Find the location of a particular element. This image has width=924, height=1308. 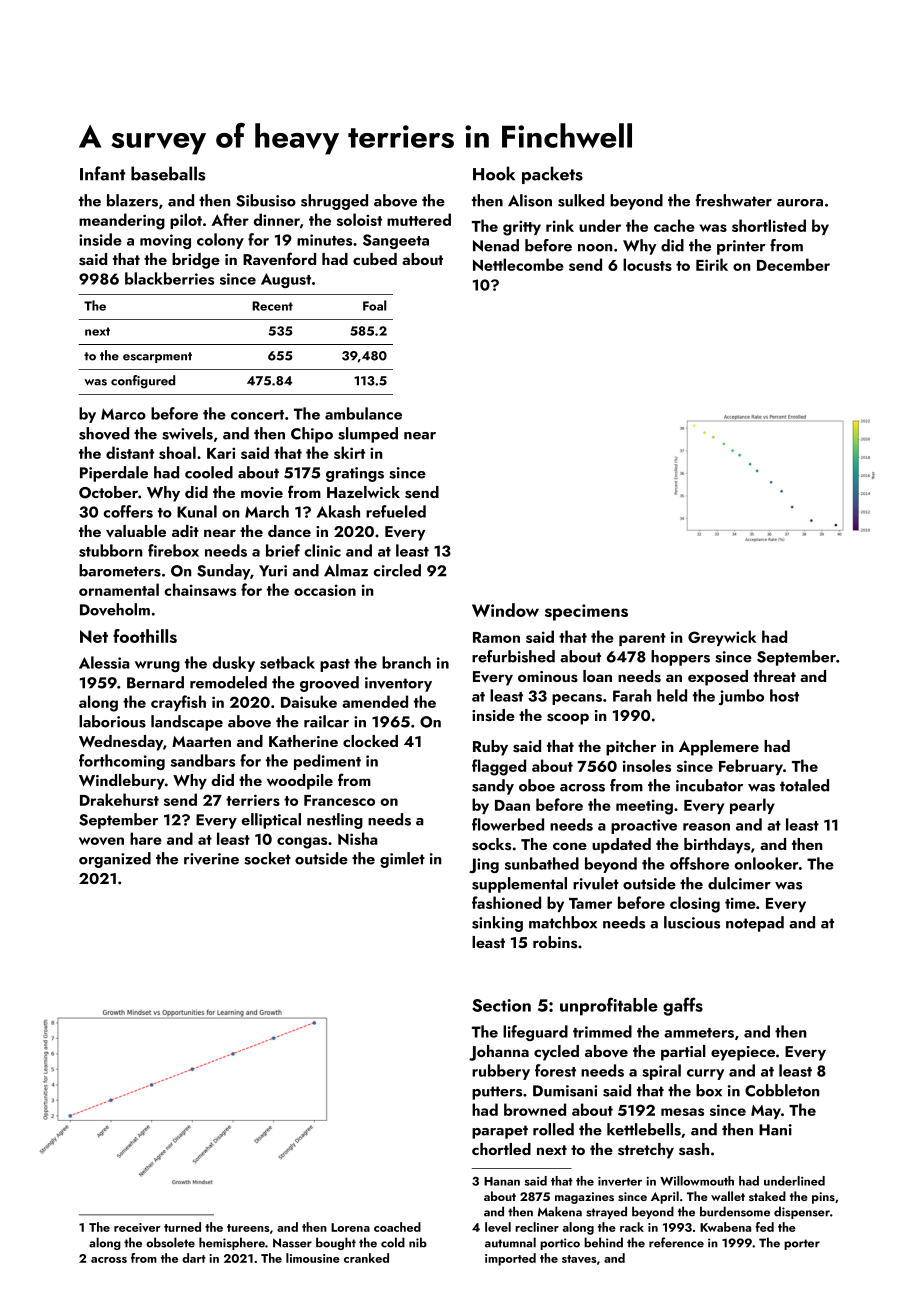

Greywick is located at coordinates (722, 638).
